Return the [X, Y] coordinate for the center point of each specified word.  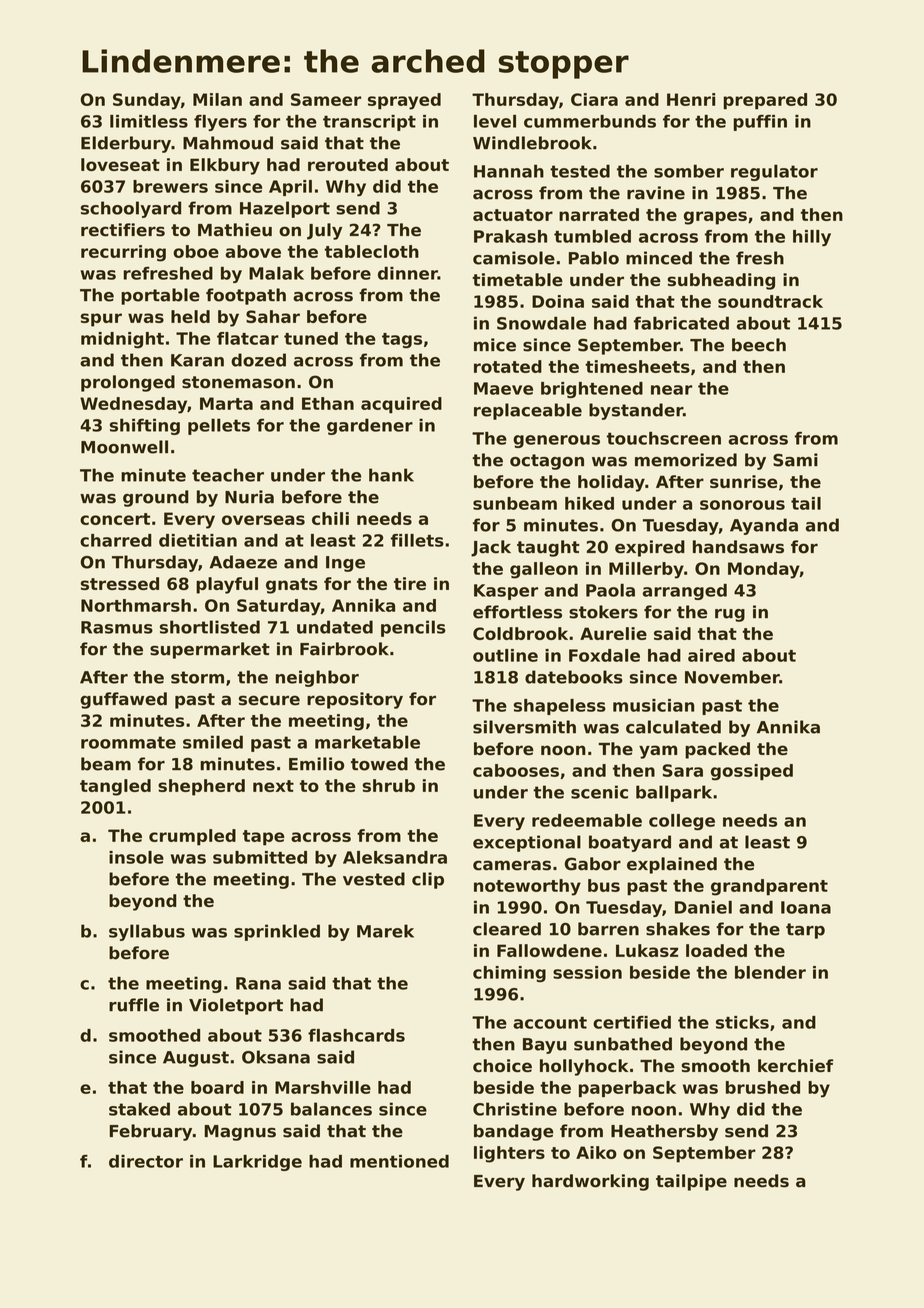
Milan [217, 99]
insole [136, 857]
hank [391, 475]
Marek [385, 931]
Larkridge [257, 1163]
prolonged [128, 383]
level [495, 121]
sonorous [742, 505]
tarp [805, 931]
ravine [656, 193]
